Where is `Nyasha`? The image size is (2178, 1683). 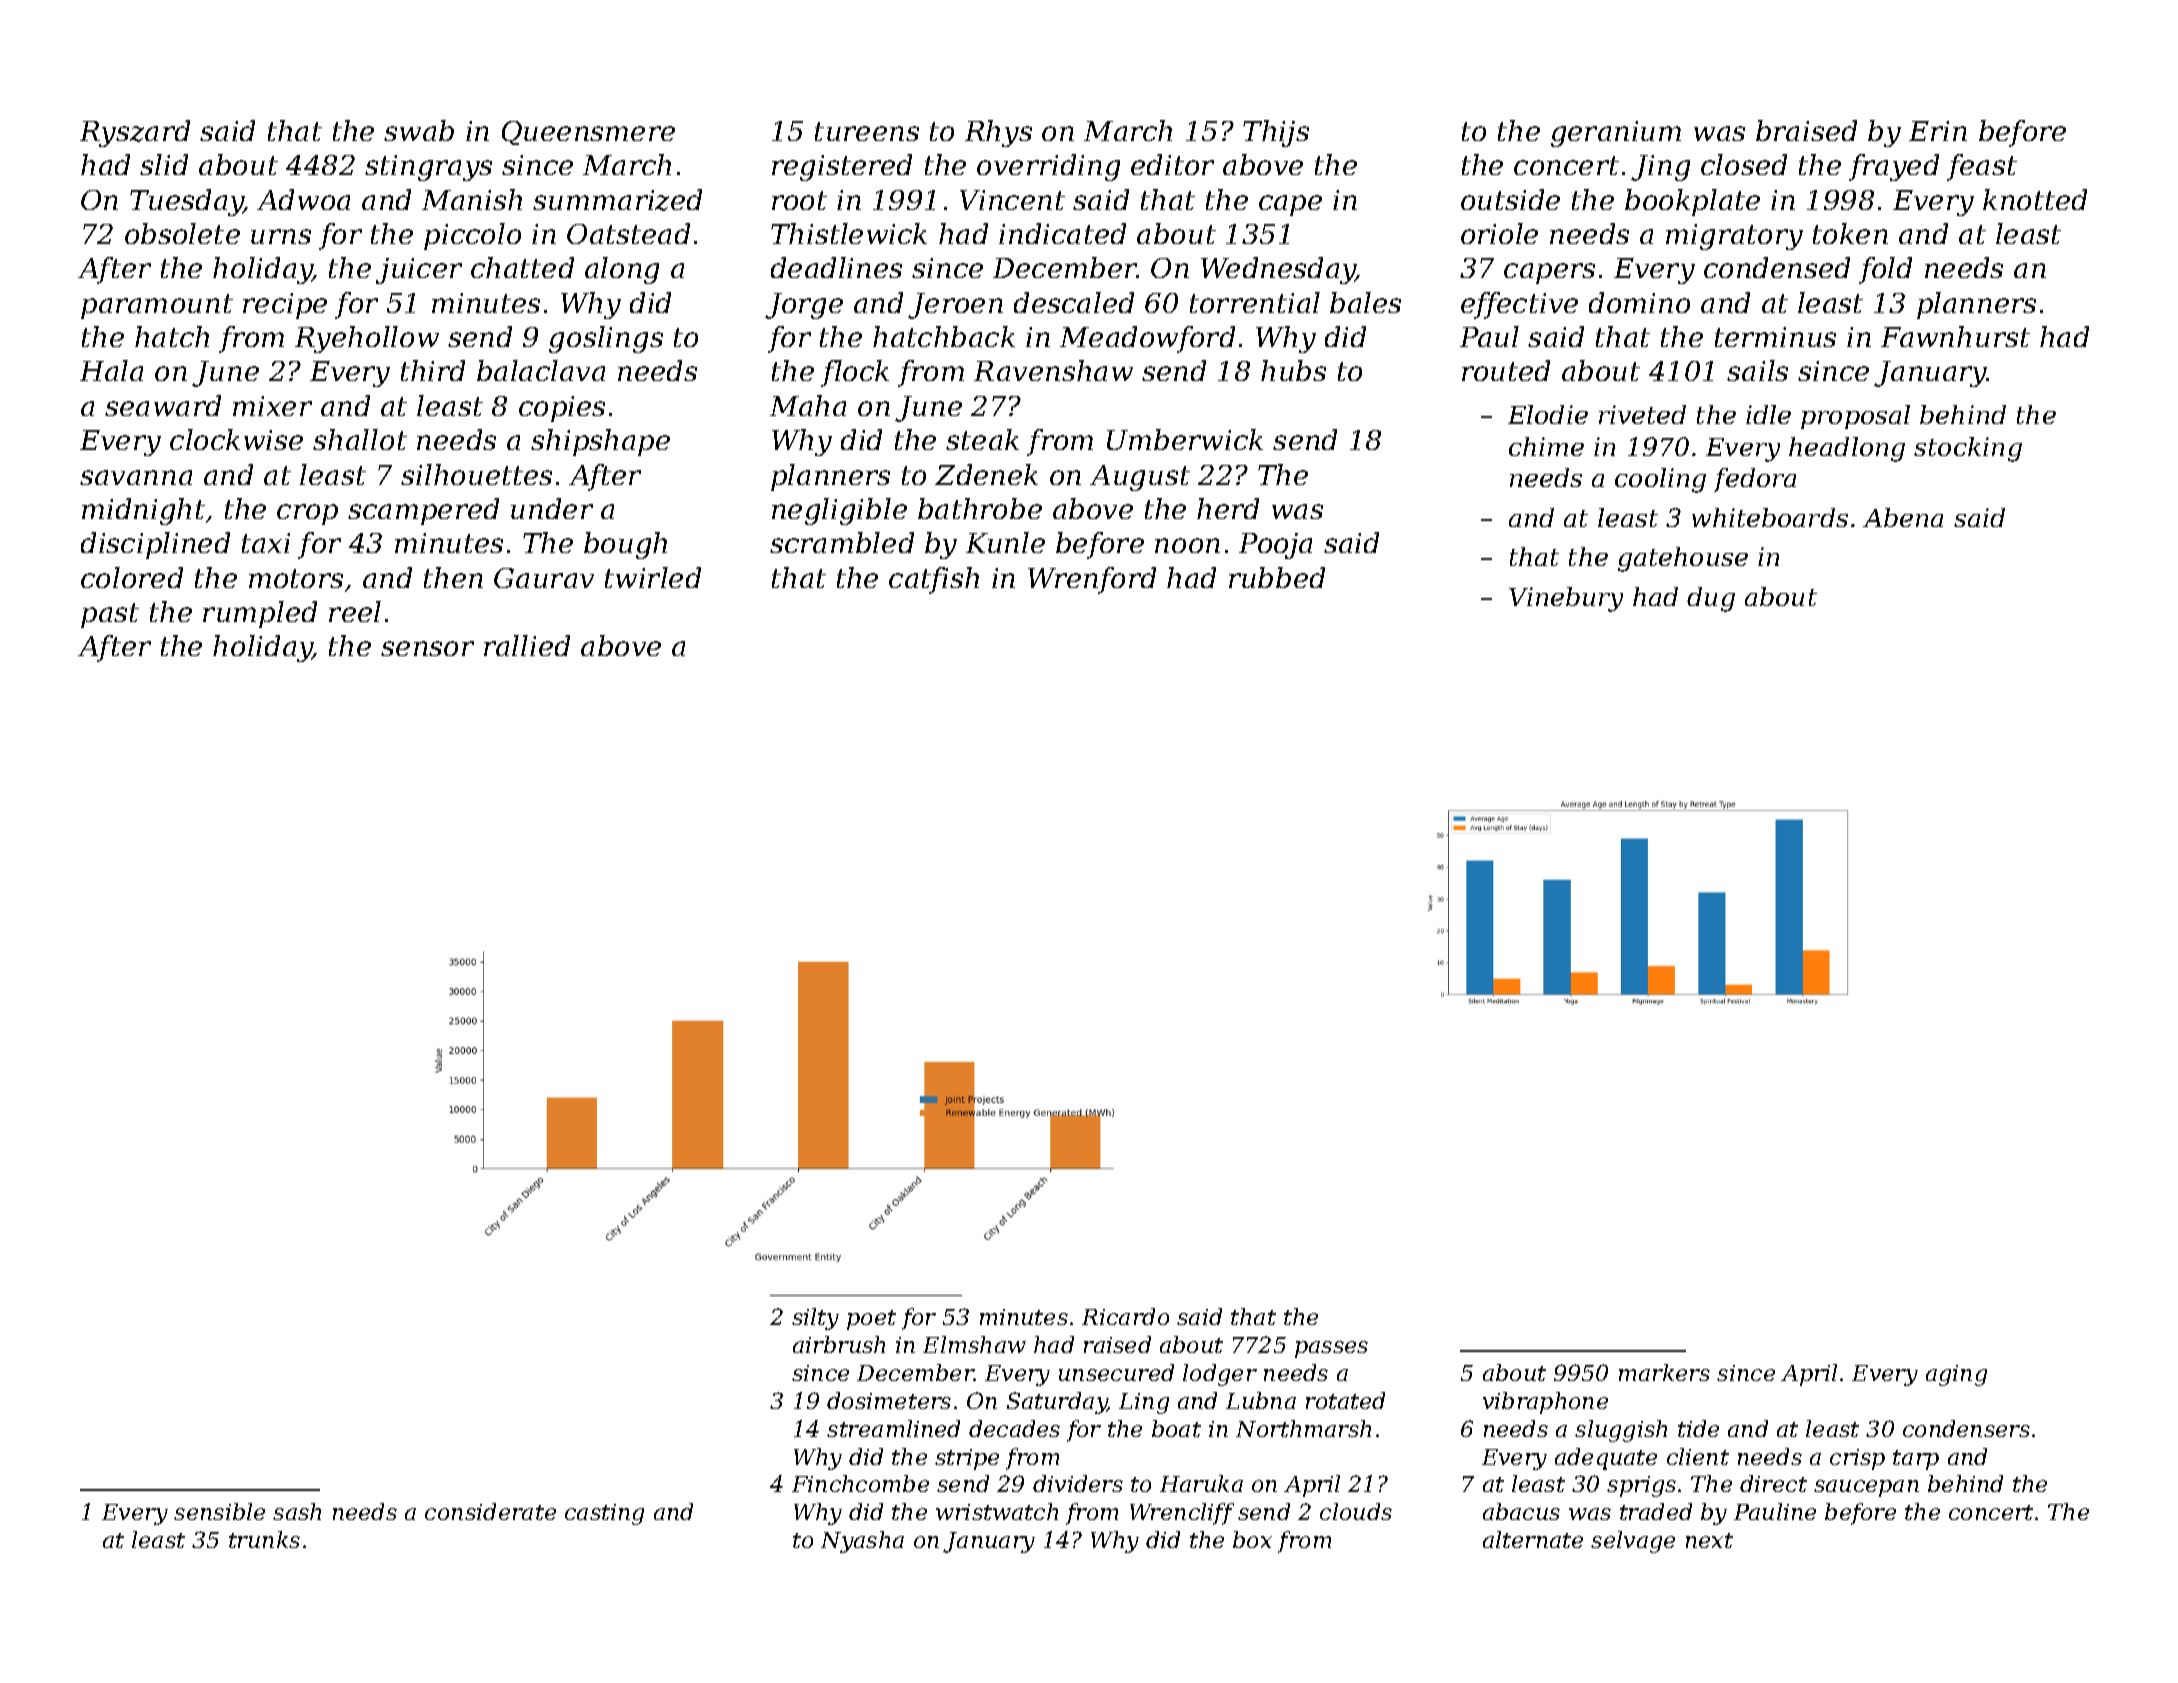 Nyasha is located at coordinates (862, 1542).
